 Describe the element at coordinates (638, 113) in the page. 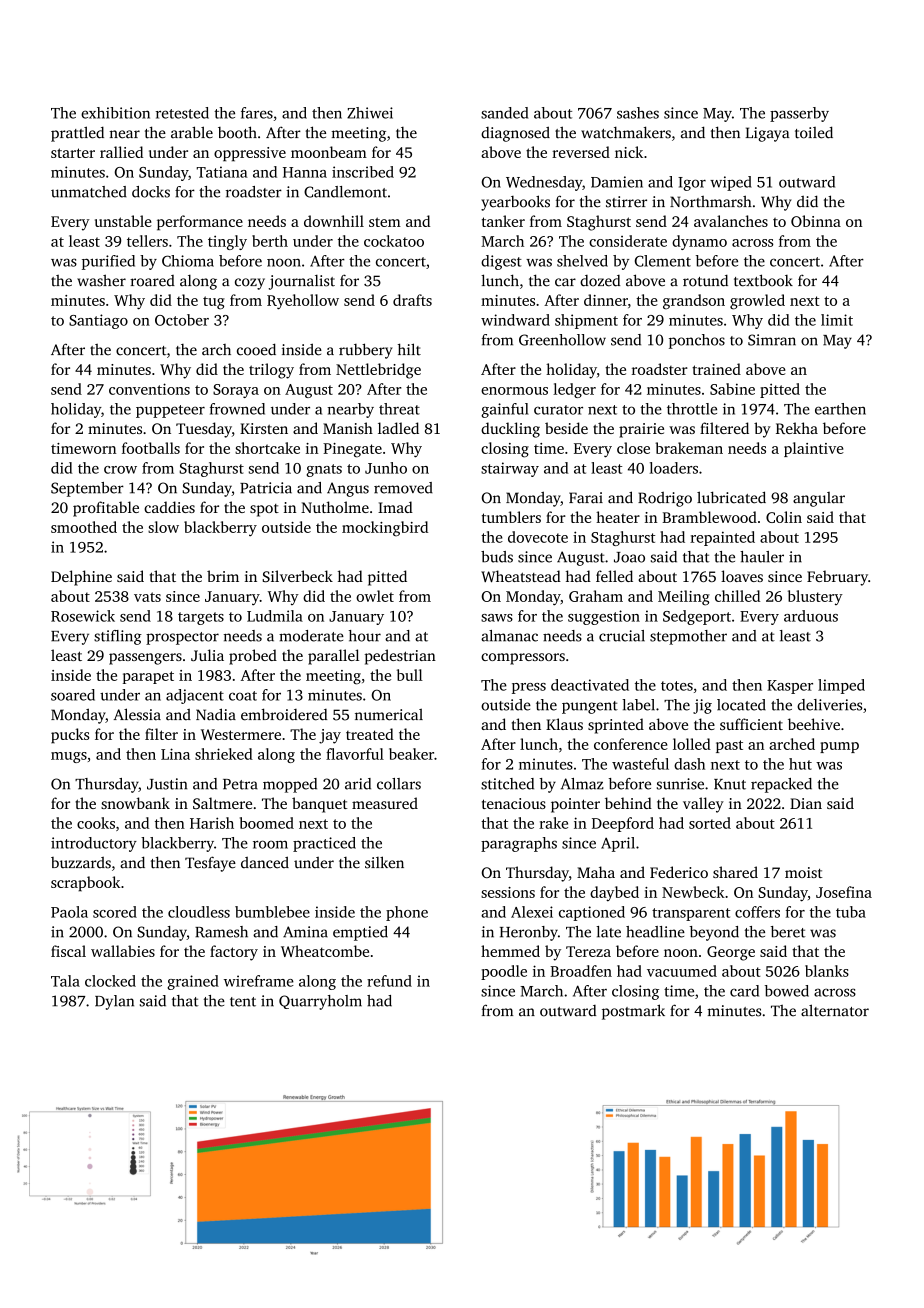

I see `sashes` at that location.
